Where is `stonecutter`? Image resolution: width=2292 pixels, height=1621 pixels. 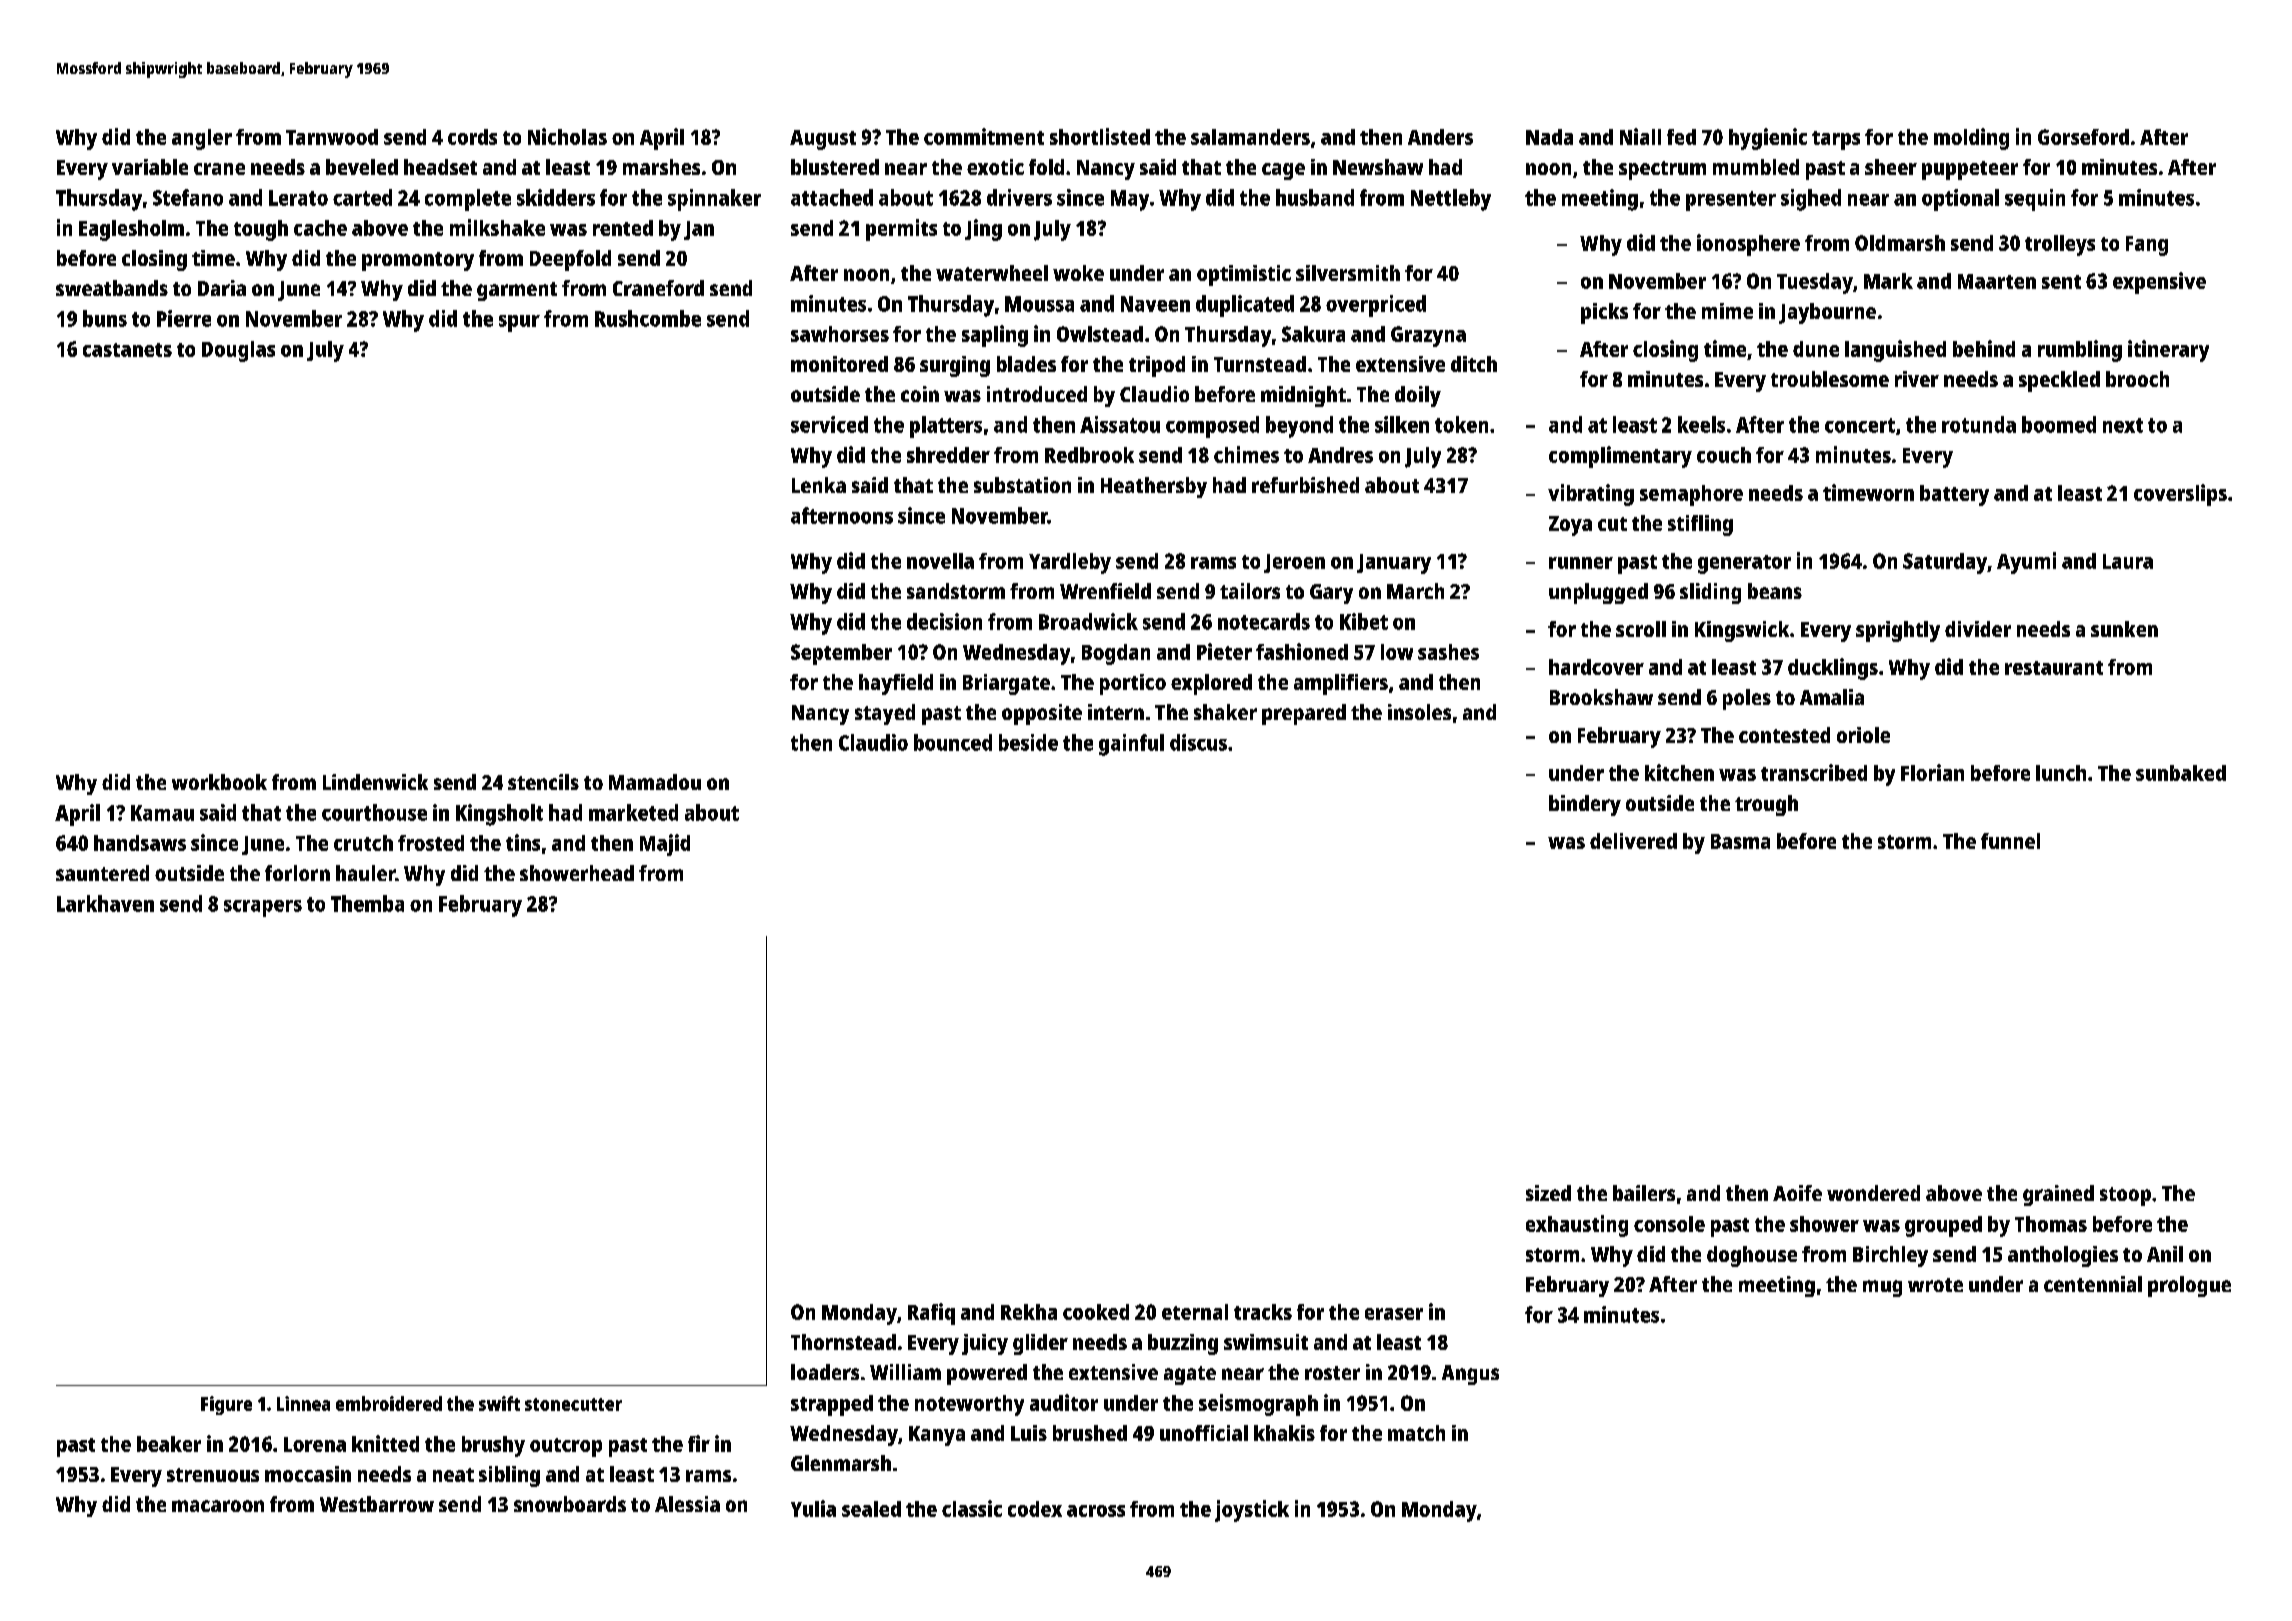 stonecutter is located at coordinates (573, 1404).
